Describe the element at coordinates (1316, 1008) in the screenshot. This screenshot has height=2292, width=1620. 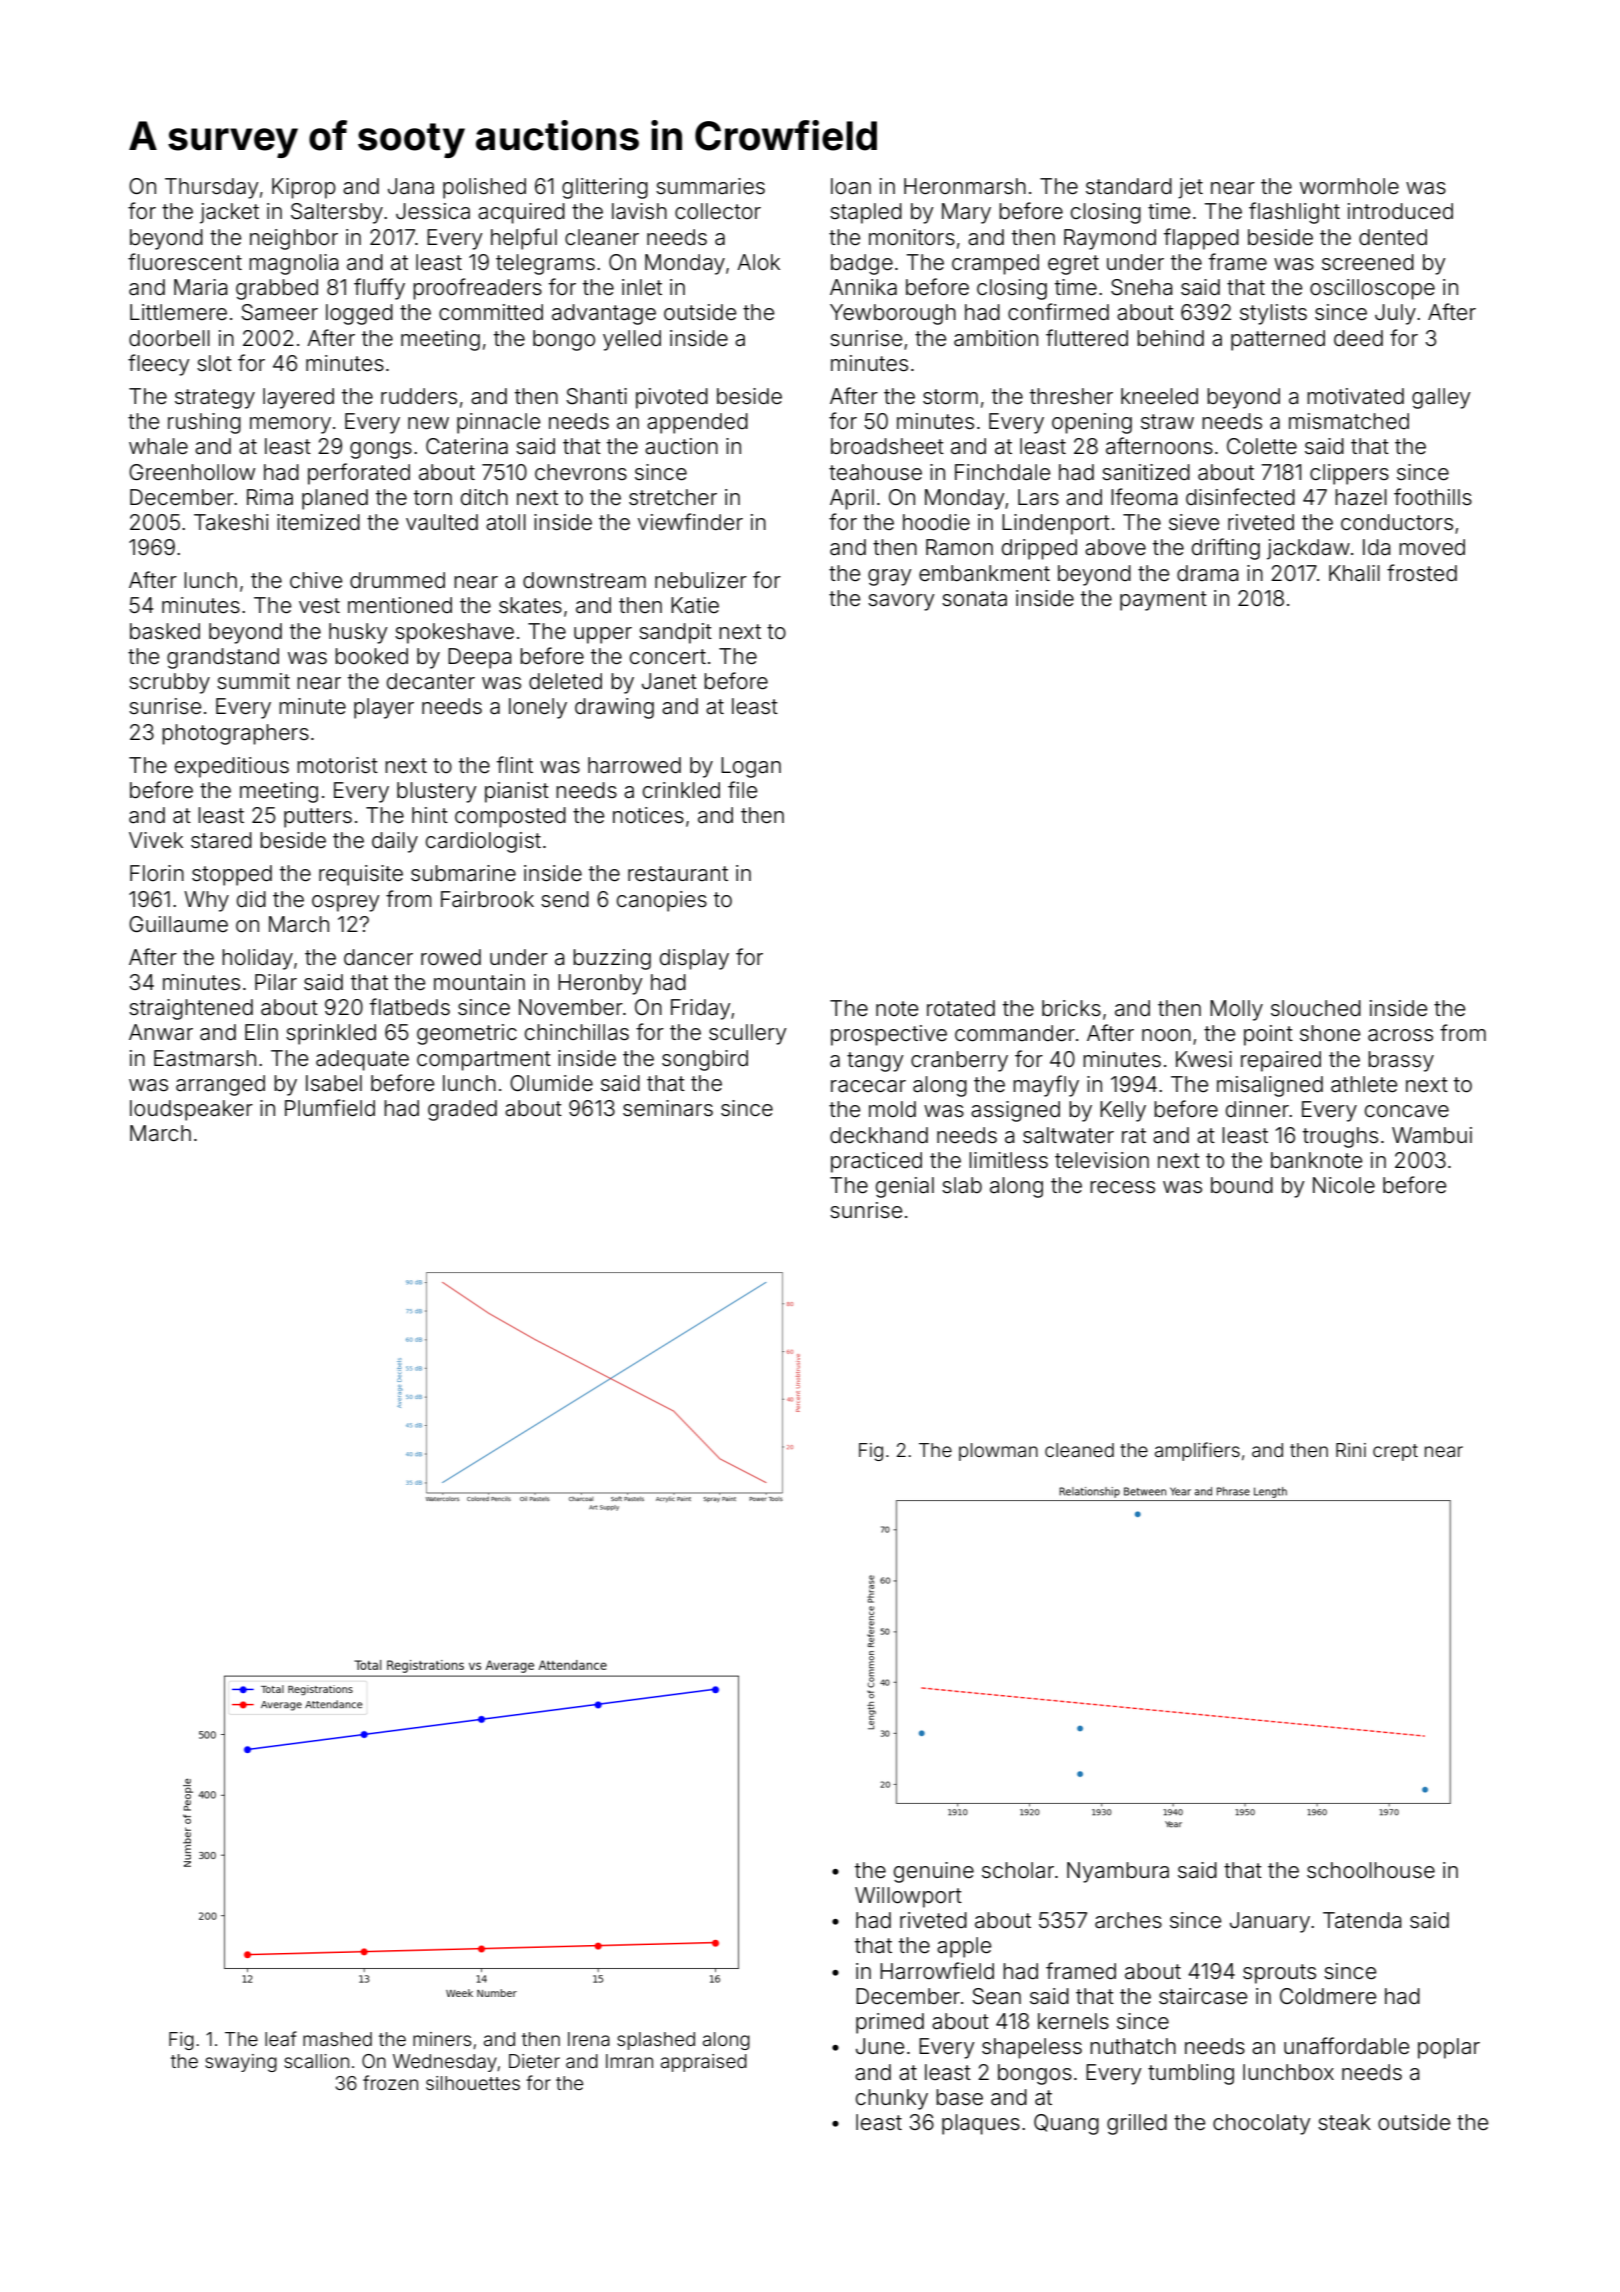
I see `slouched` at that location.
